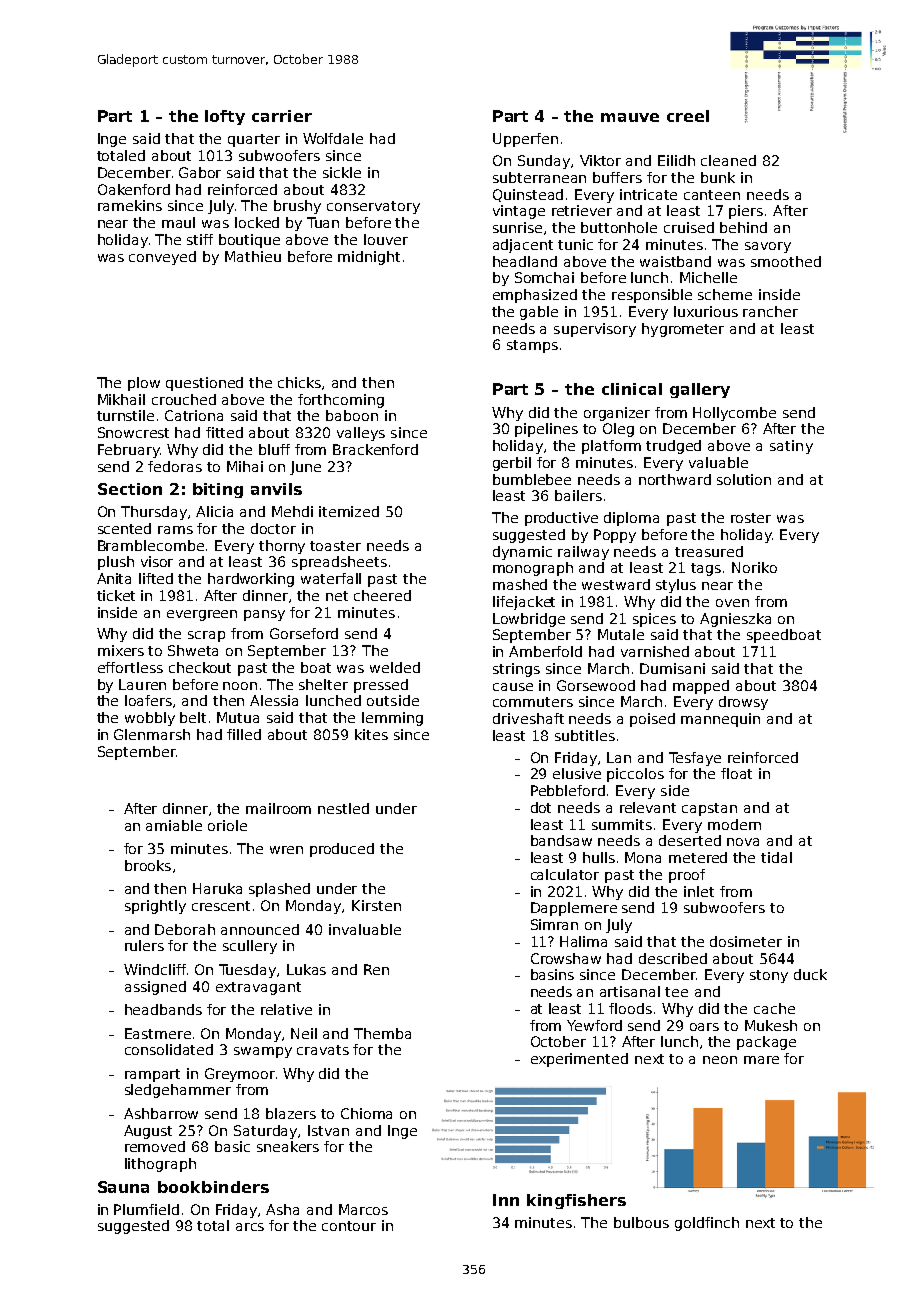 Image resolution: width=924 pixels, height=1311 pixels. I want to click on rancher, so click(770, 311).
